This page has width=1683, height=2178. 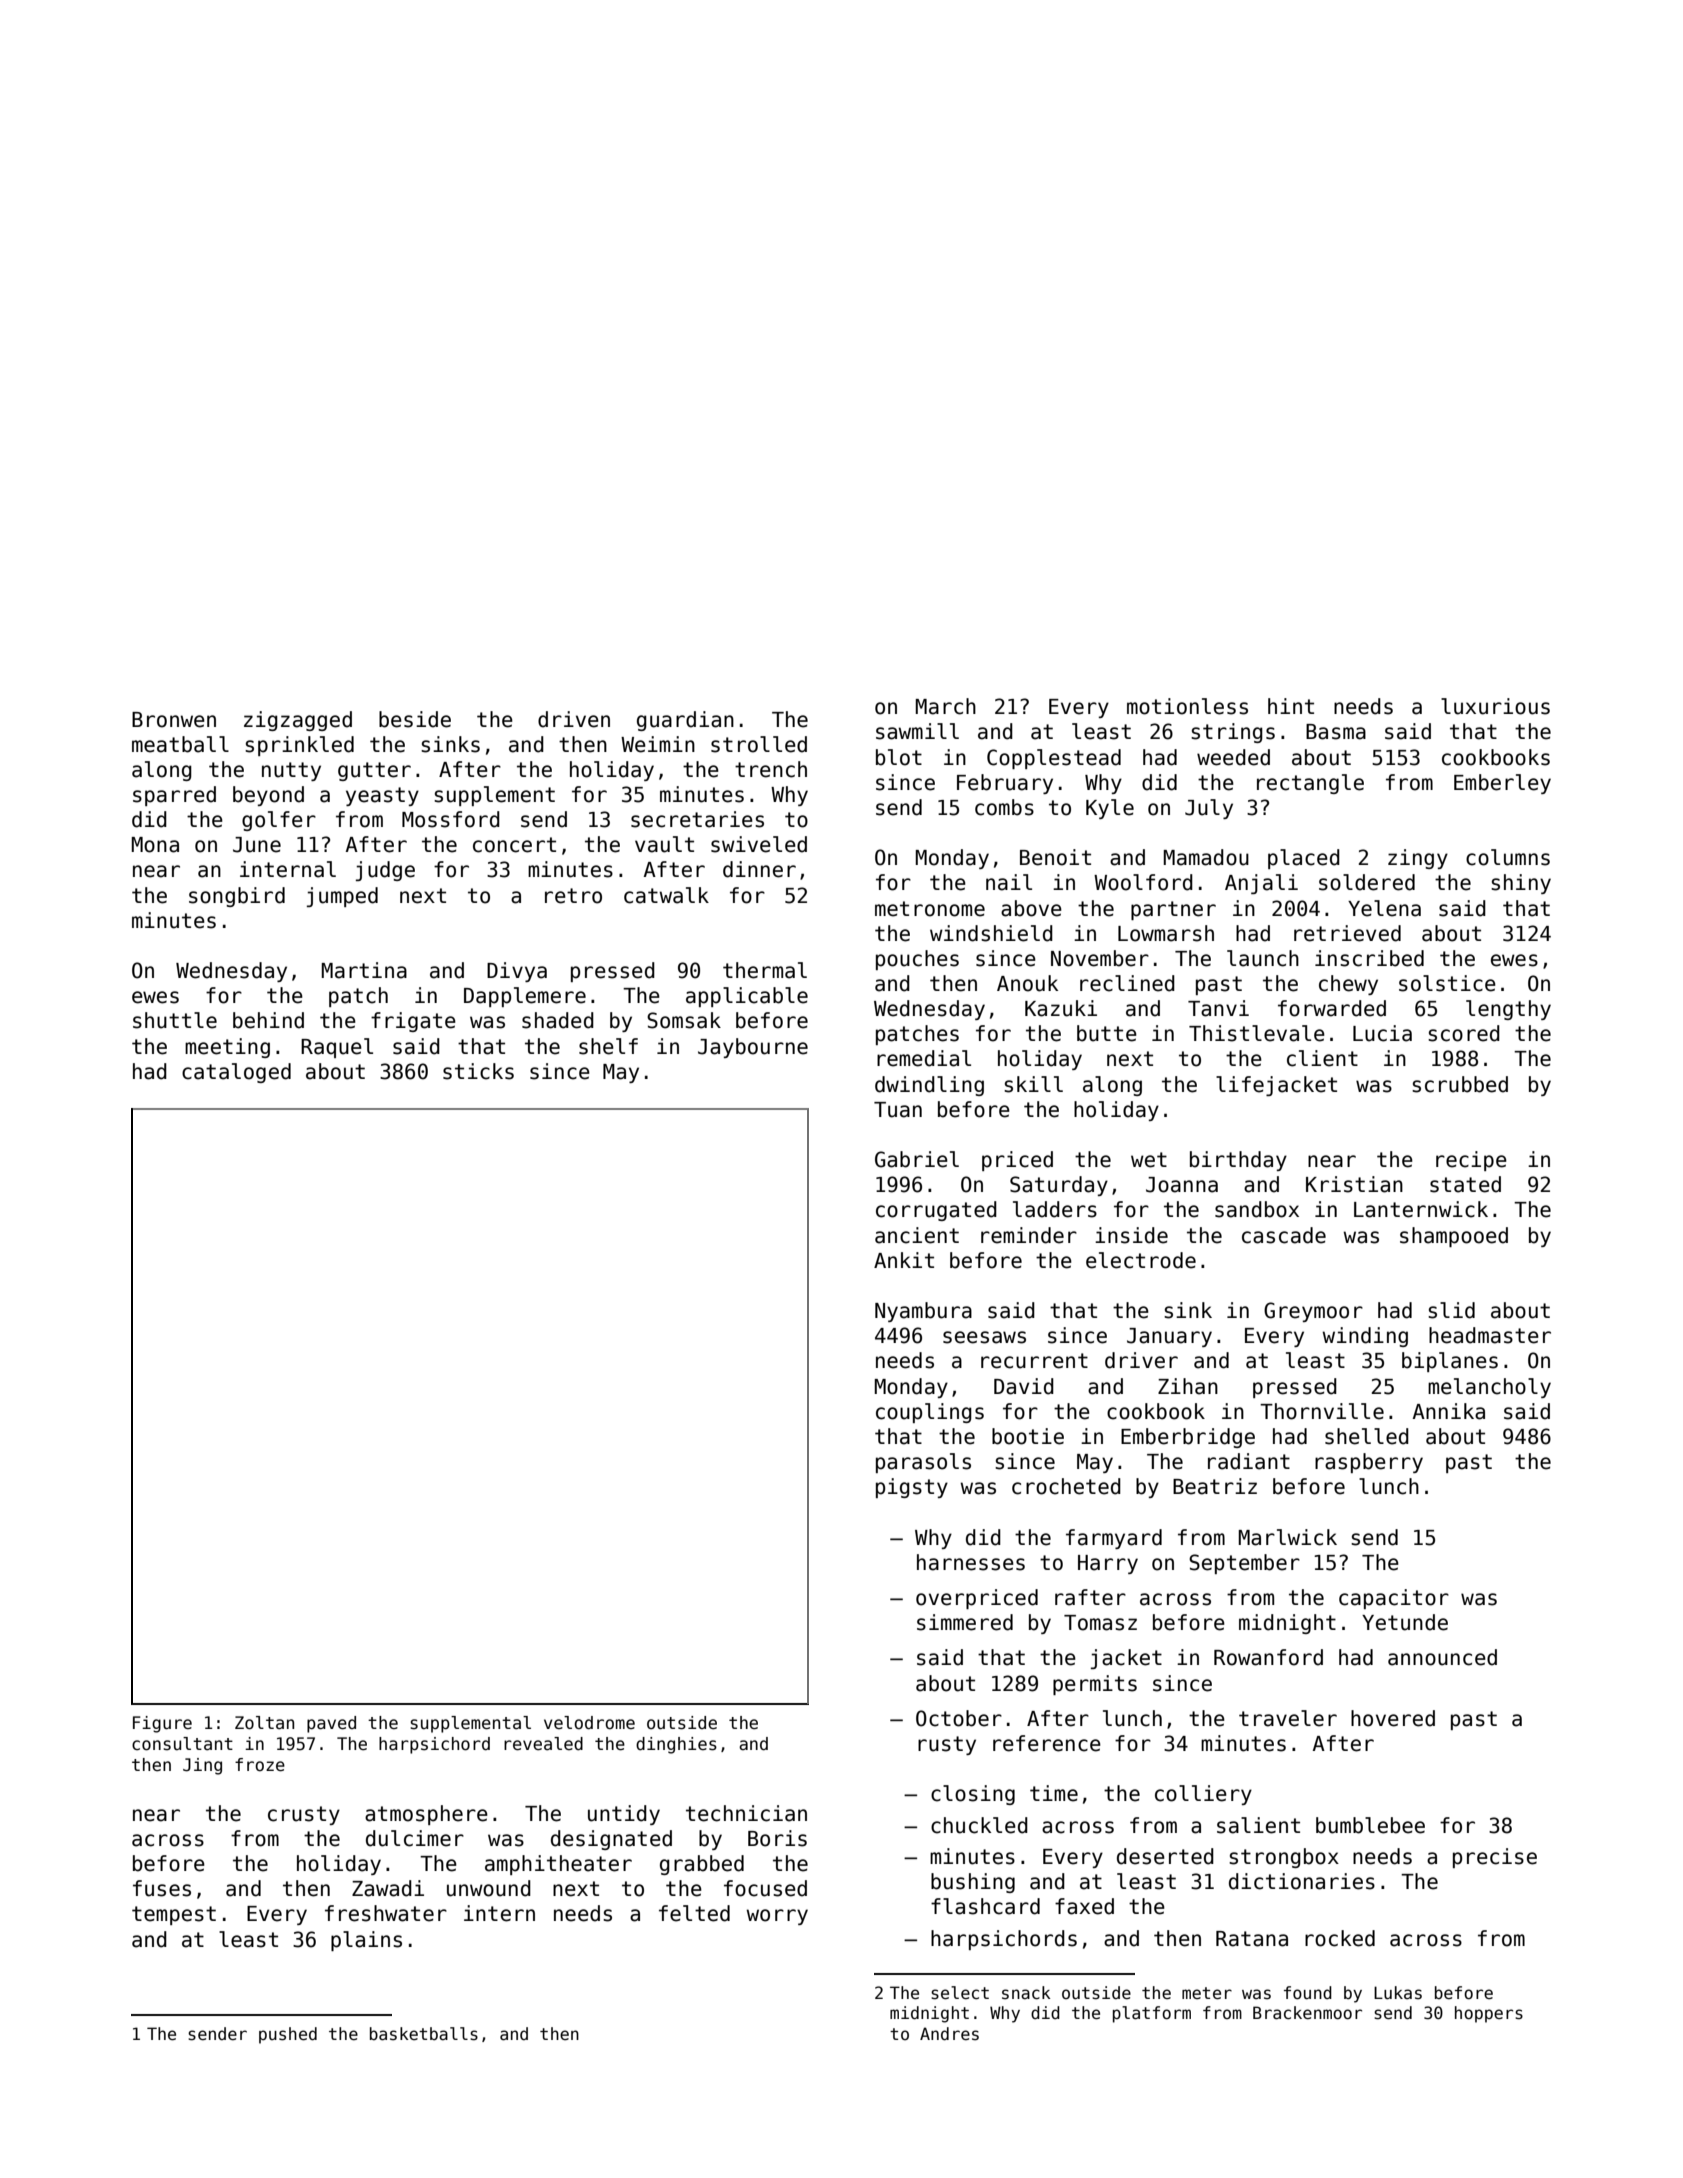 What do you see at coordinates (264, 1723) in the page?
I see `Zoltan` at bounding box center [264, 1723].
